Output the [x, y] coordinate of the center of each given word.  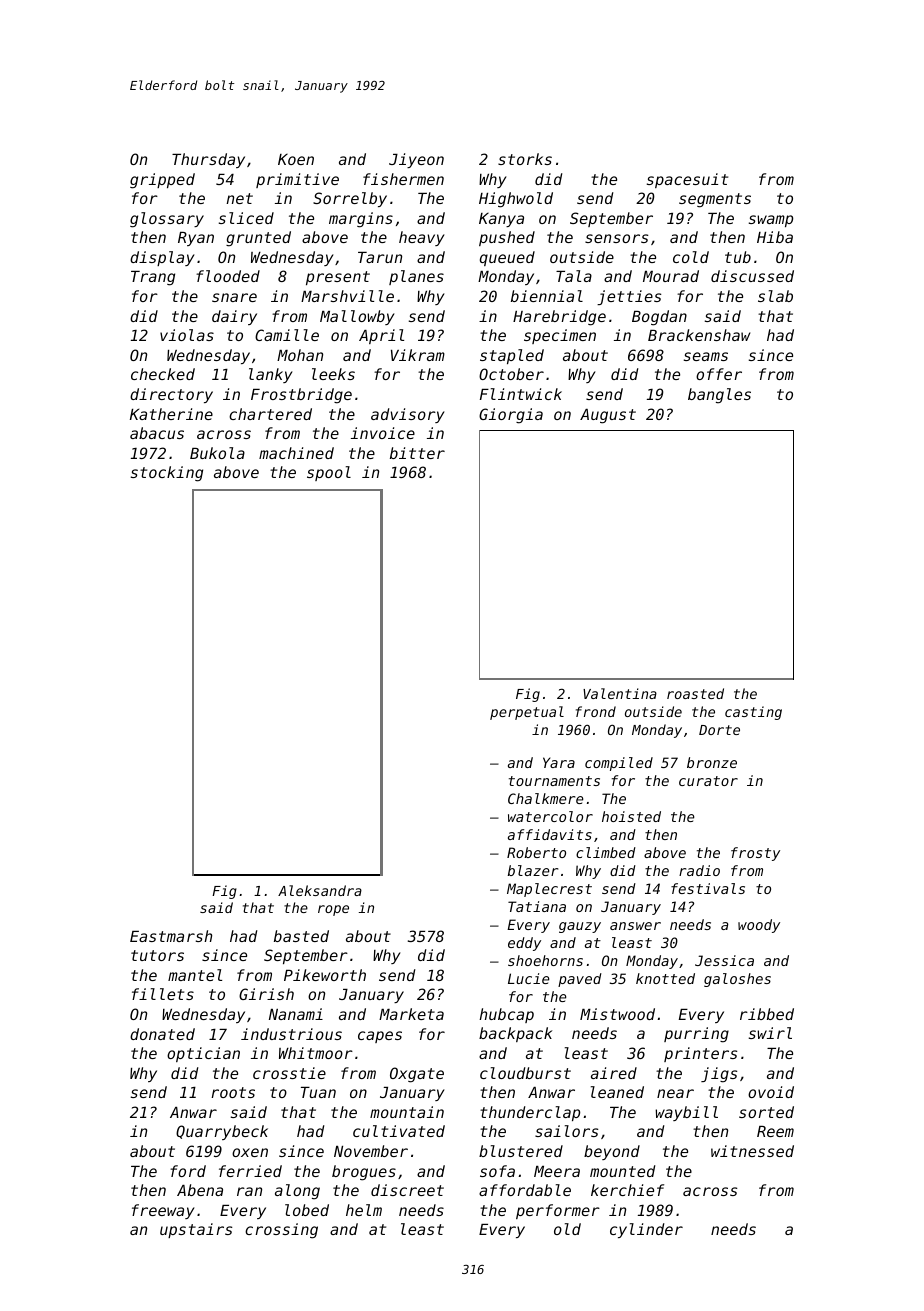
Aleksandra [320, 890]
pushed [507, 238]
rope [333, 910]
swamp [771, 221]
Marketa [411, 1014]
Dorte [719, 730]
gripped [162, 181]
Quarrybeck [222, 1132]
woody [759, 926]
